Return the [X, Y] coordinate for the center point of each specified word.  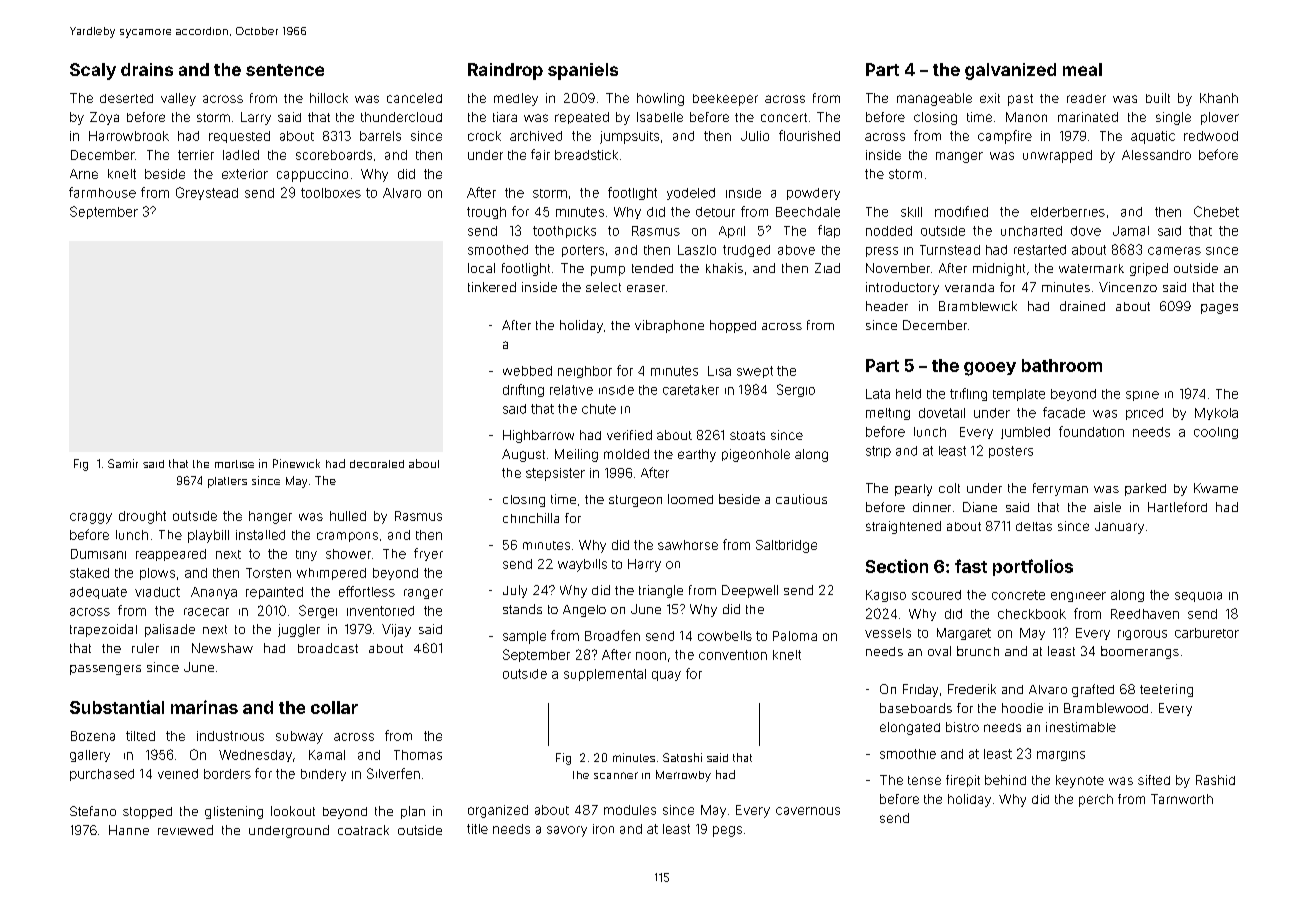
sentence [285, 70]
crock [484, 136]
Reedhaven [1145, 614]
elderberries [1068, 212]
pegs [727, 831]
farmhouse [102, 192]
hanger [270, 517]
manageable [934, 99]
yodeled [691, 194]
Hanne [129, 830]
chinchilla [531, 518]
